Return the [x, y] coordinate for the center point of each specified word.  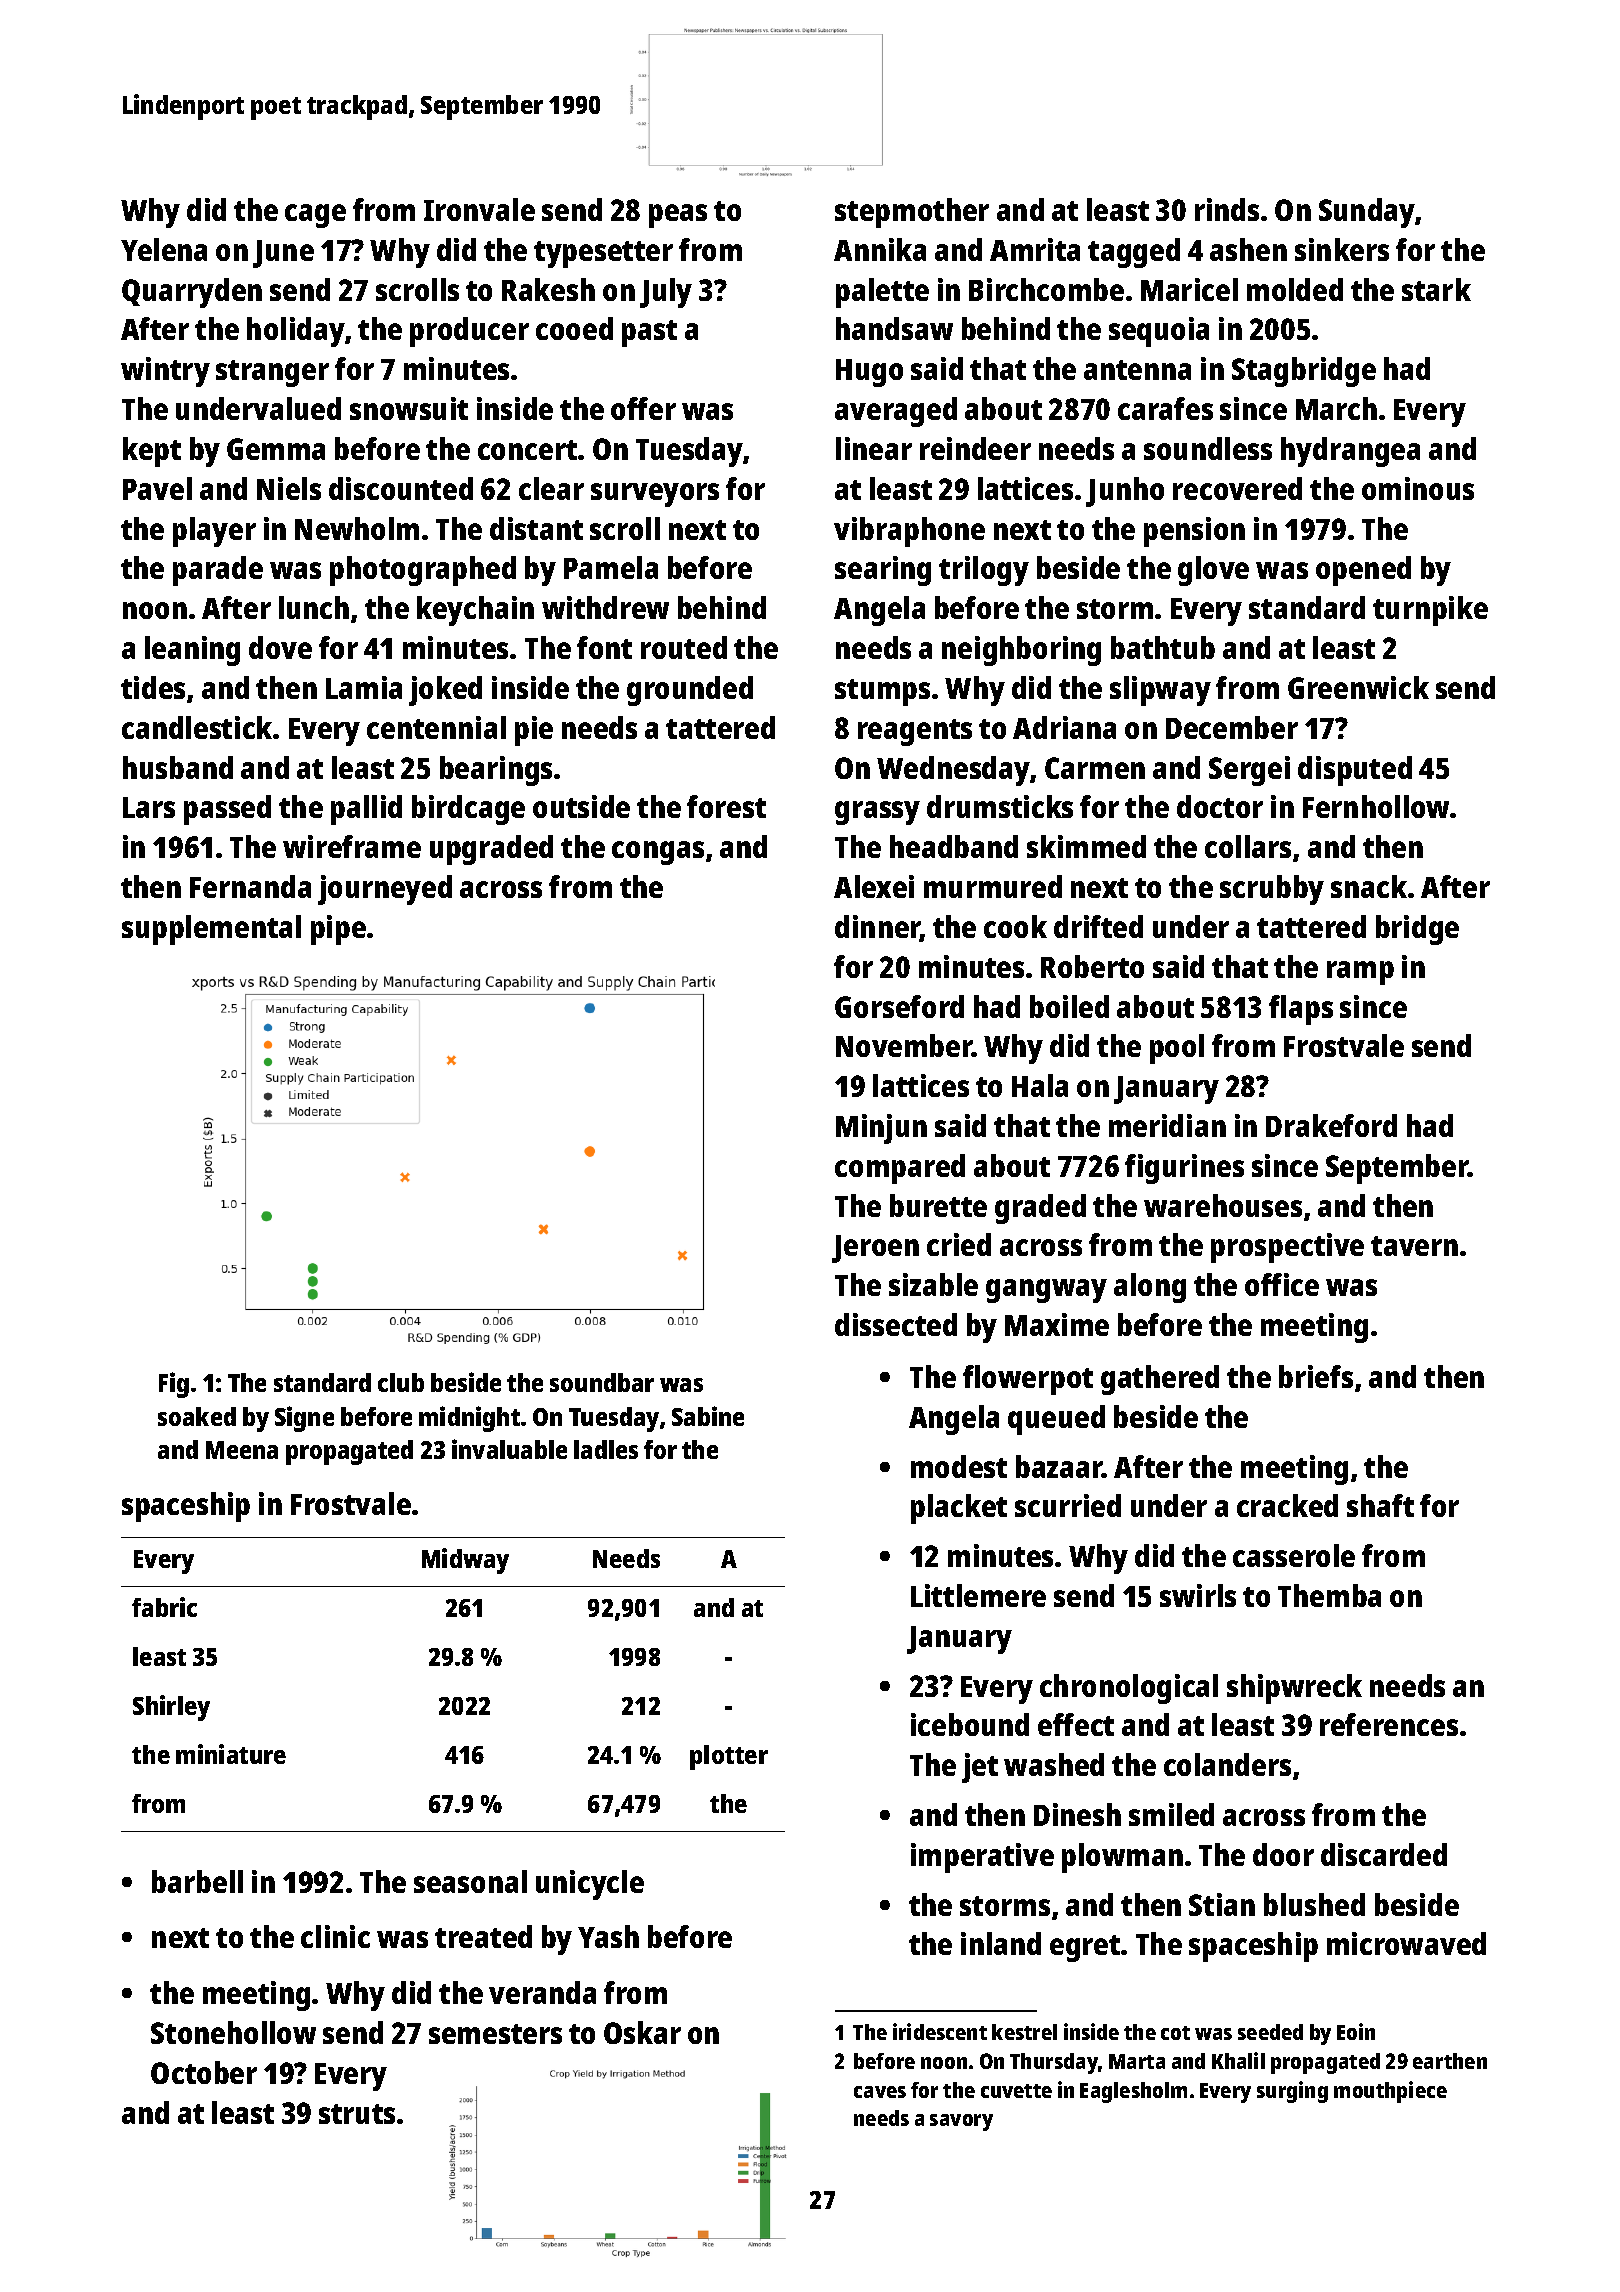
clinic [335, 1936]
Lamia [364, 687]
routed [684, 647]
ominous [1418, 488]
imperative [982, 1858]
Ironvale [479, 209]
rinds [1227, 209]
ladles [606, 1449]
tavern [1414, 1246]
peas [678, 216]
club [401, 1382]
